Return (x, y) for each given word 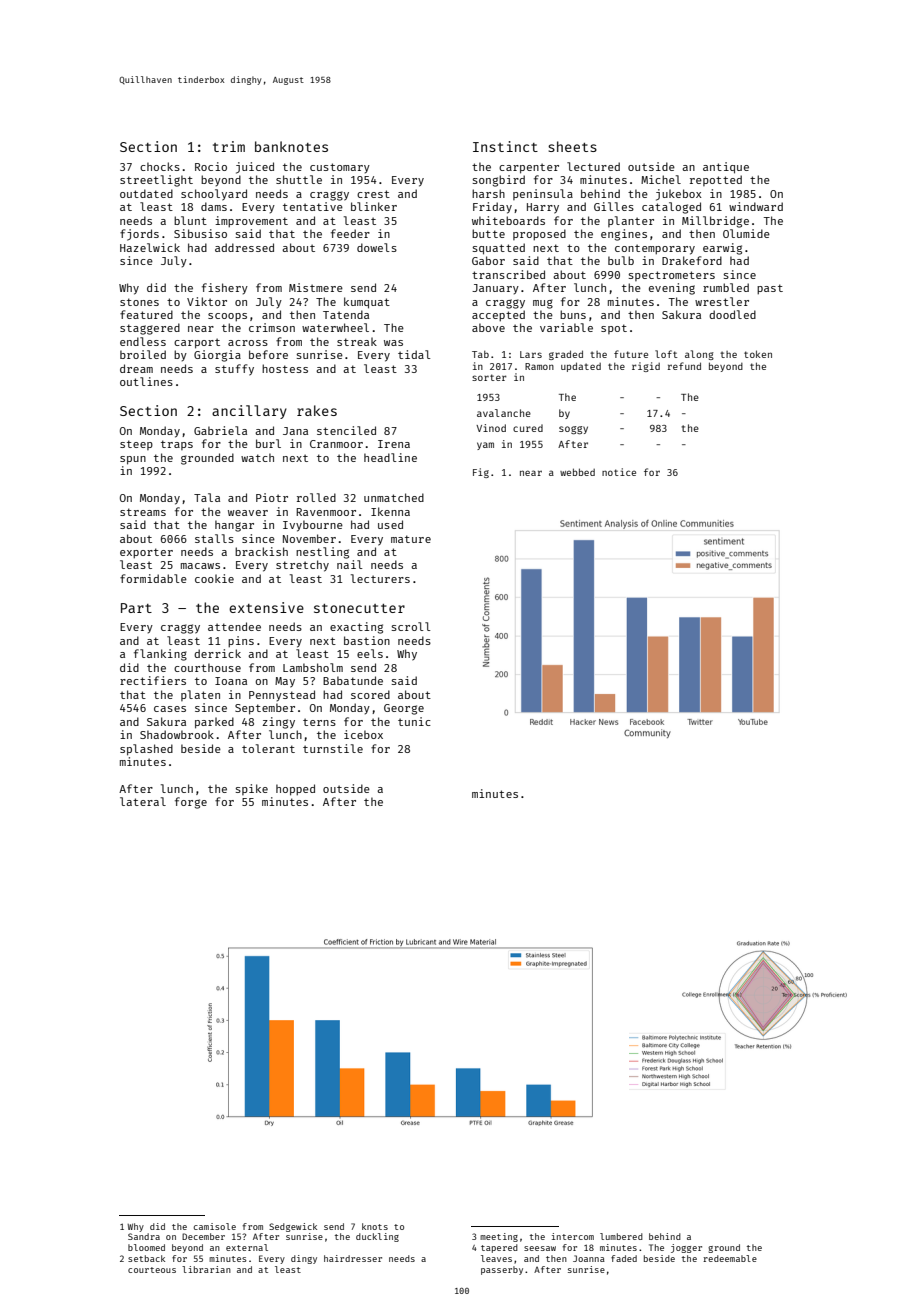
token (758, 354)
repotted (716, 180)
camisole (215, 1226)
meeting (499, 1237)
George (404, 709)
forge (191, 803)
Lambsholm (313, 667)
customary (340, 168)
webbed (577, 472)
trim (229, 146)
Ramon (539, 366)
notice (619, 472)
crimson (272, 327)
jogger (686, 1248)
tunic (414, 721)
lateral (143, 801)
